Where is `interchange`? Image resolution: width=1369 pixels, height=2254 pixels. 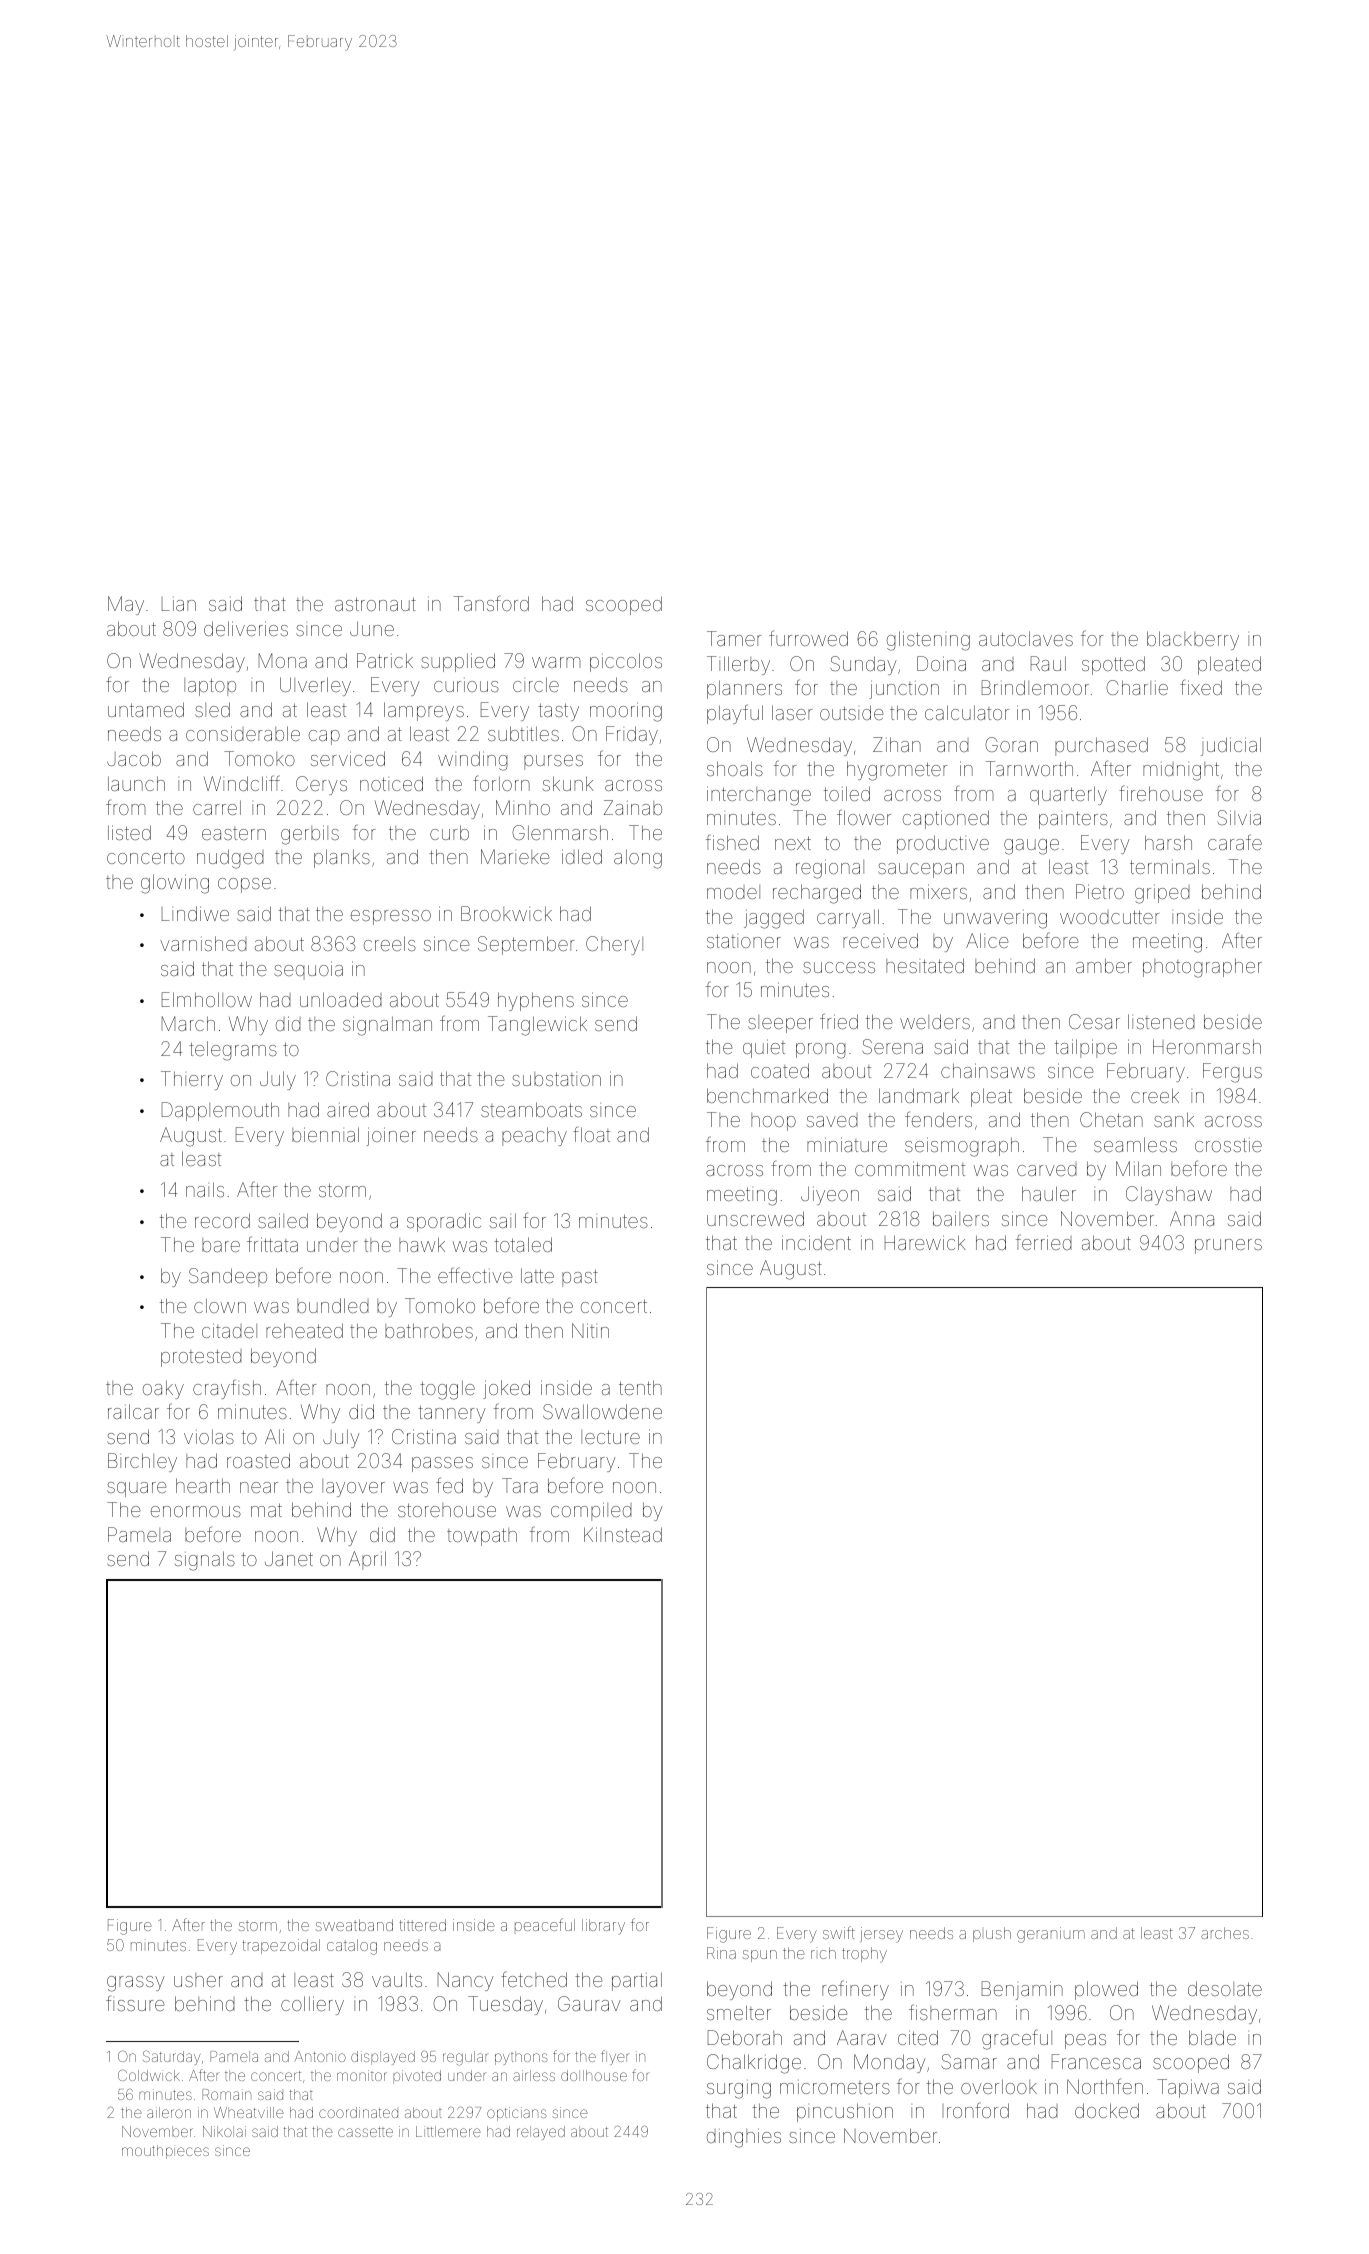 interchange is located at coordinates (759, 796).
